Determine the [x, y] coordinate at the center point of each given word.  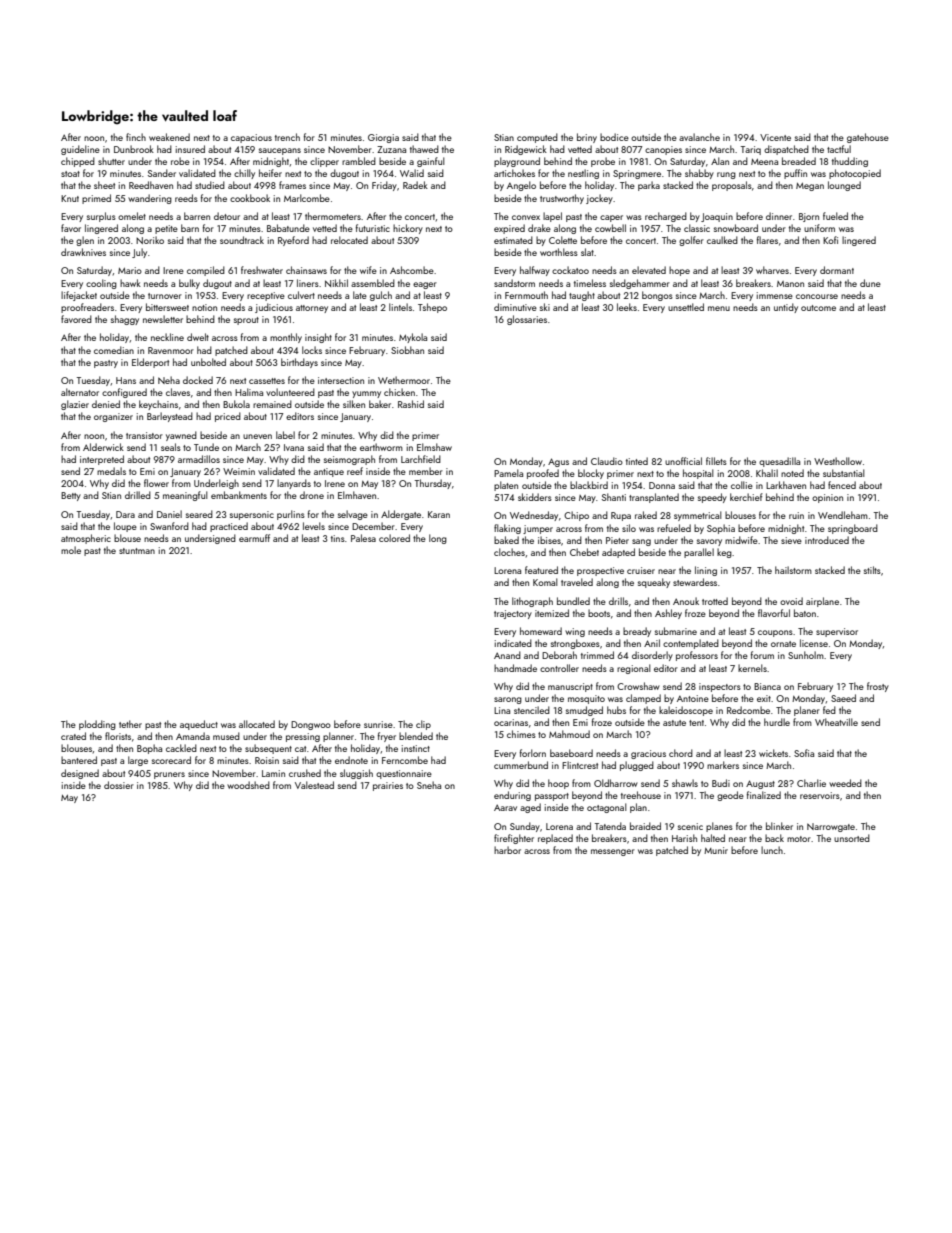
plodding [97, 725]
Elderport [150, 363]
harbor [507, 850]
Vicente [775, 137]
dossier [119, 785]
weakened [169, 137]
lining [706, 571]
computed [537, 138]
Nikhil [336, 283]
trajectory [513, 614]
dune [870, 283]
